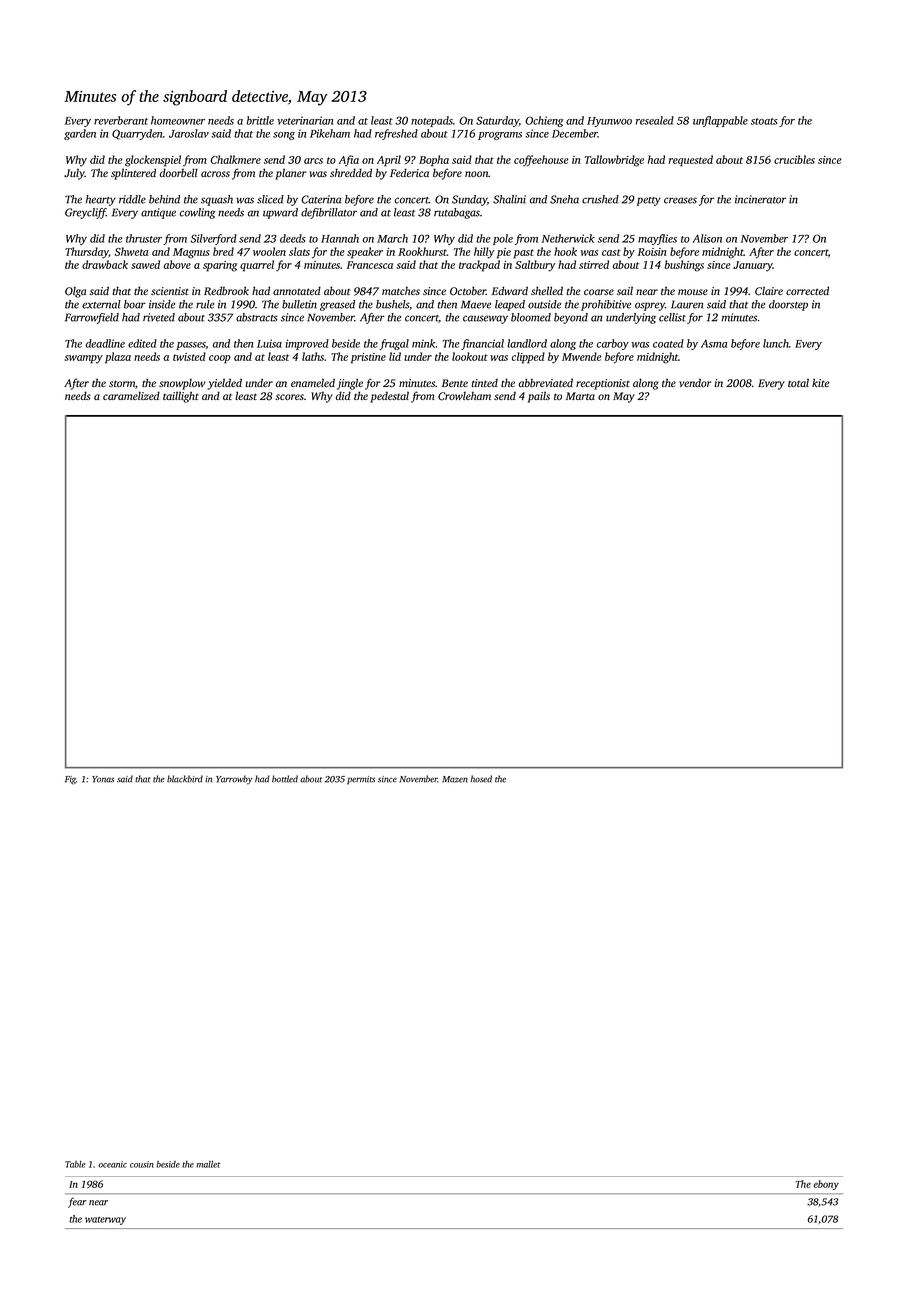 This screenshot has height=1316, width=908. Describe the element at coordinates (103, 779) in the screenshot. I see `Yonas` at that location.
